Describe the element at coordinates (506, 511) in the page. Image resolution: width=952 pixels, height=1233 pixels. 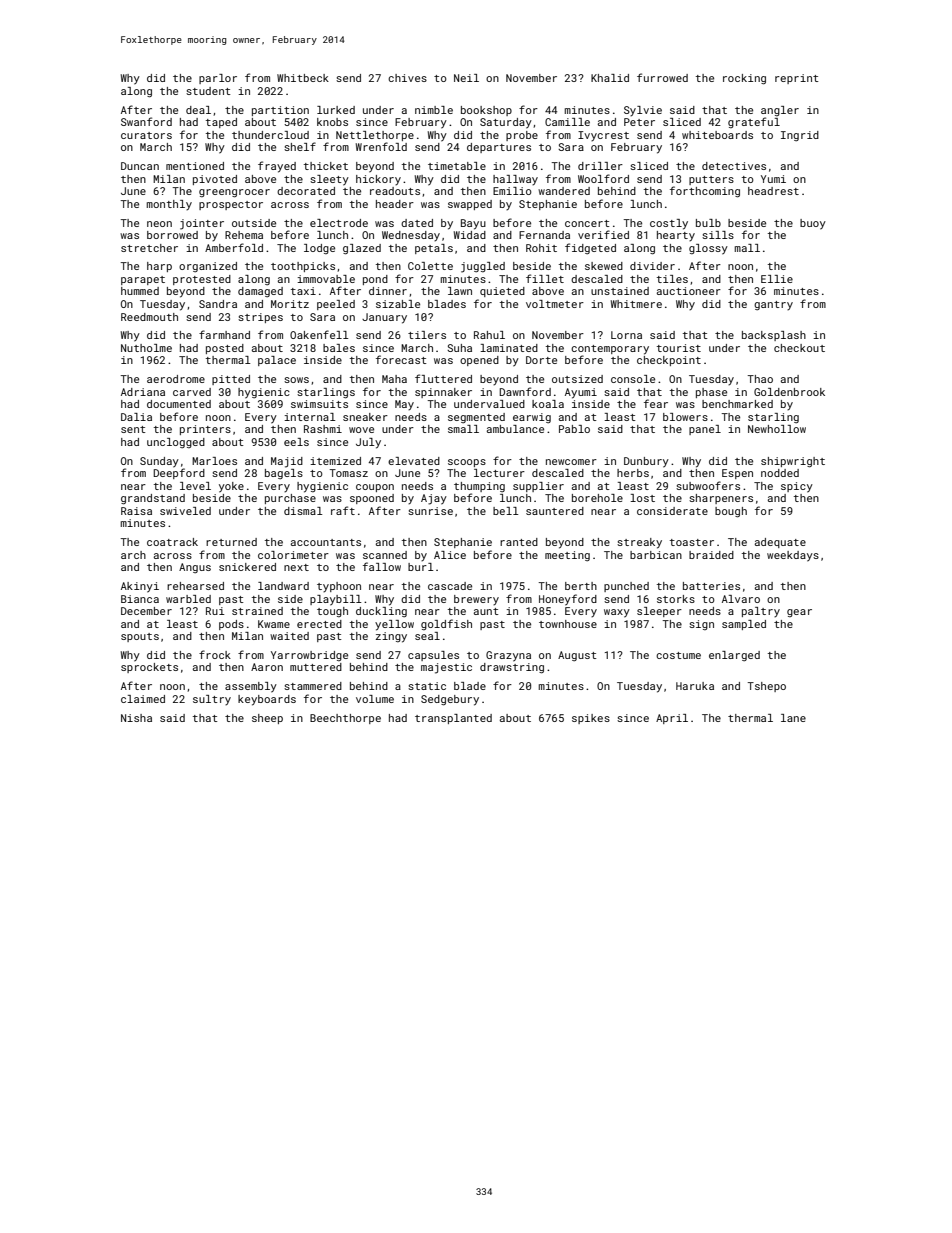
I see `bell` at that location.
